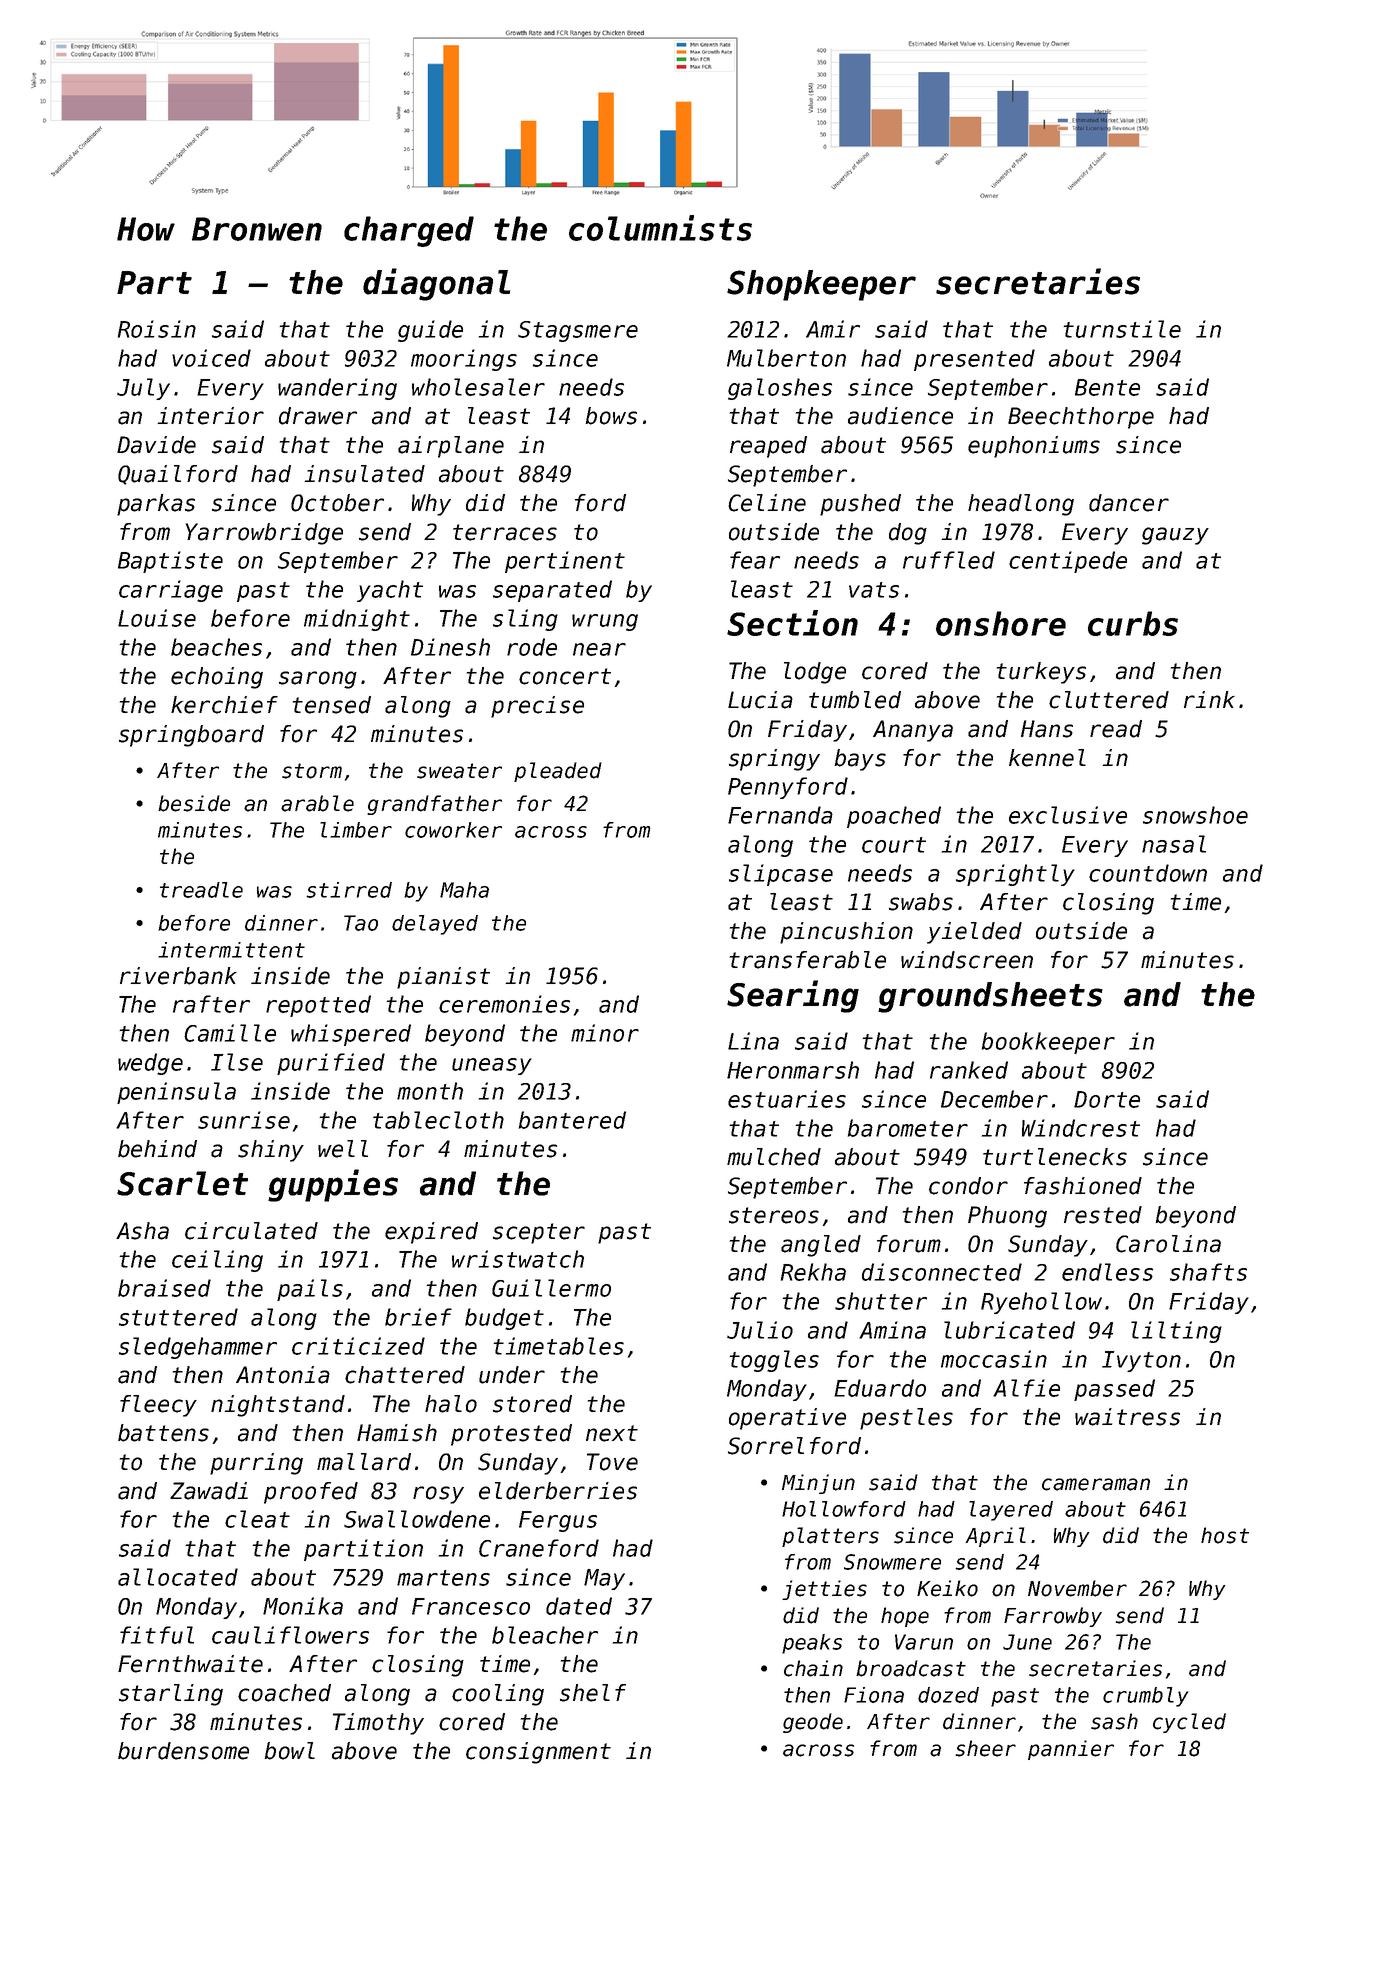 This screenshot has height=1969, width=1386. Describe the element at coordinates (210, 416) in the screenshot. I see `interior` at that location.
